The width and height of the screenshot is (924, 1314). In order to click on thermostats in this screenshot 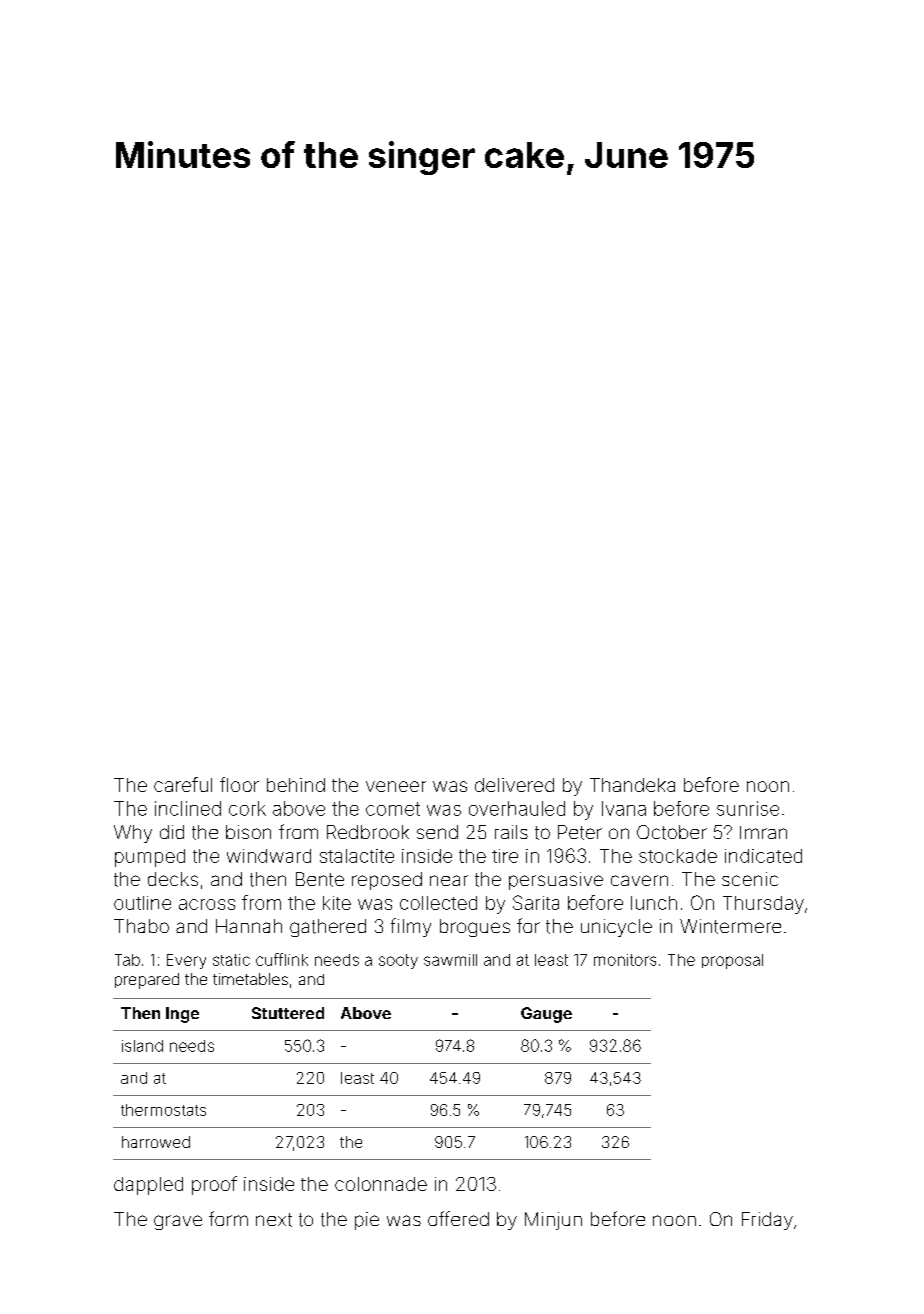, I will do `click(163, 1110)`.
